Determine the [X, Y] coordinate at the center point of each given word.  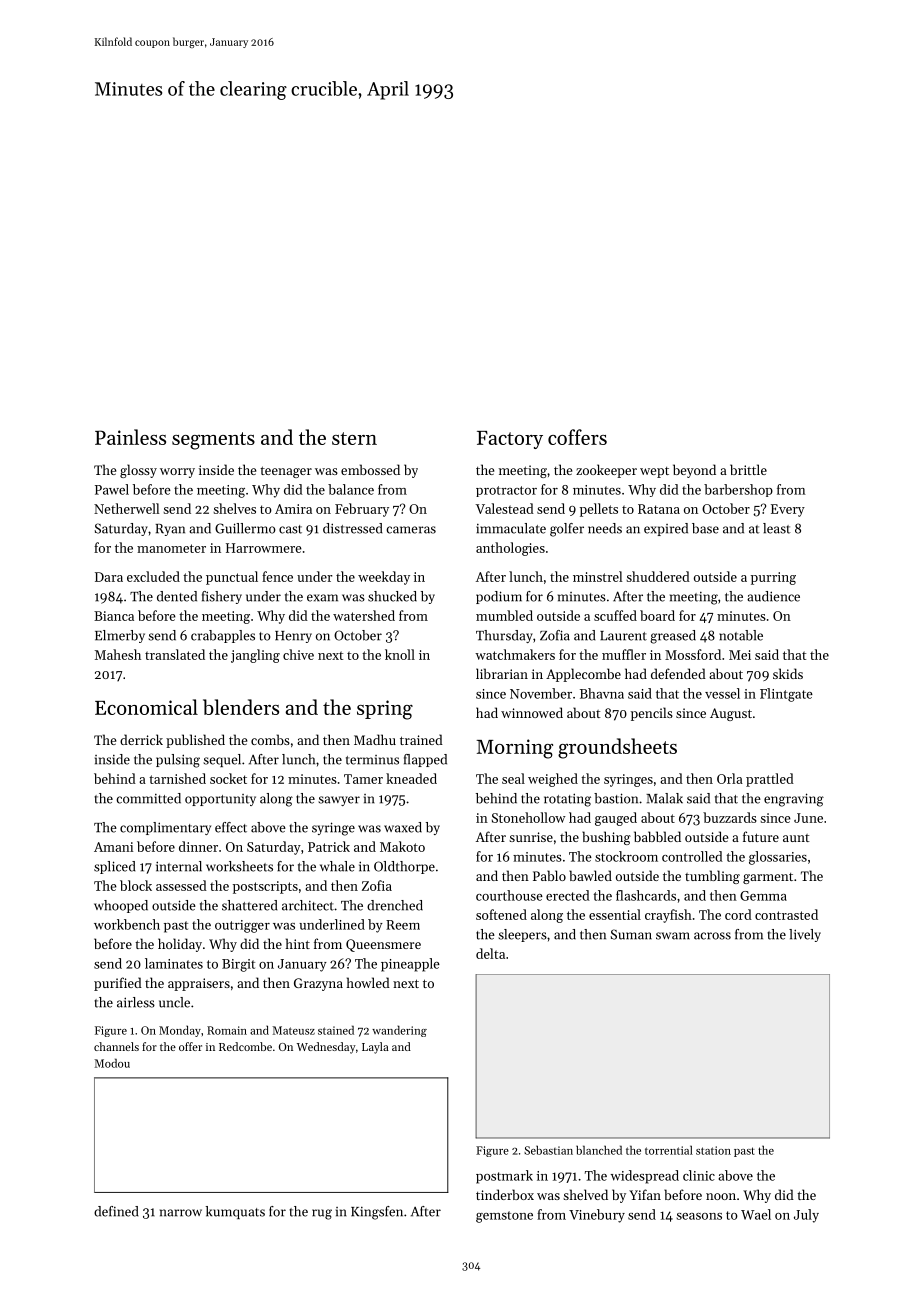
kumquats [235, 1212]
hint [298, 943]
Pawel [112, 489]
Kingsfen [377, 1213]
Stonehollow [529, 817]
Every [788, 510]
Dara [109, 577]
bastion [616, 798]
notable [741, 635]
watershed [364, 615]
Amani [113, 847]
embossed [370, 469]
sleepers [522, 935]
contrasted [786, 914]
